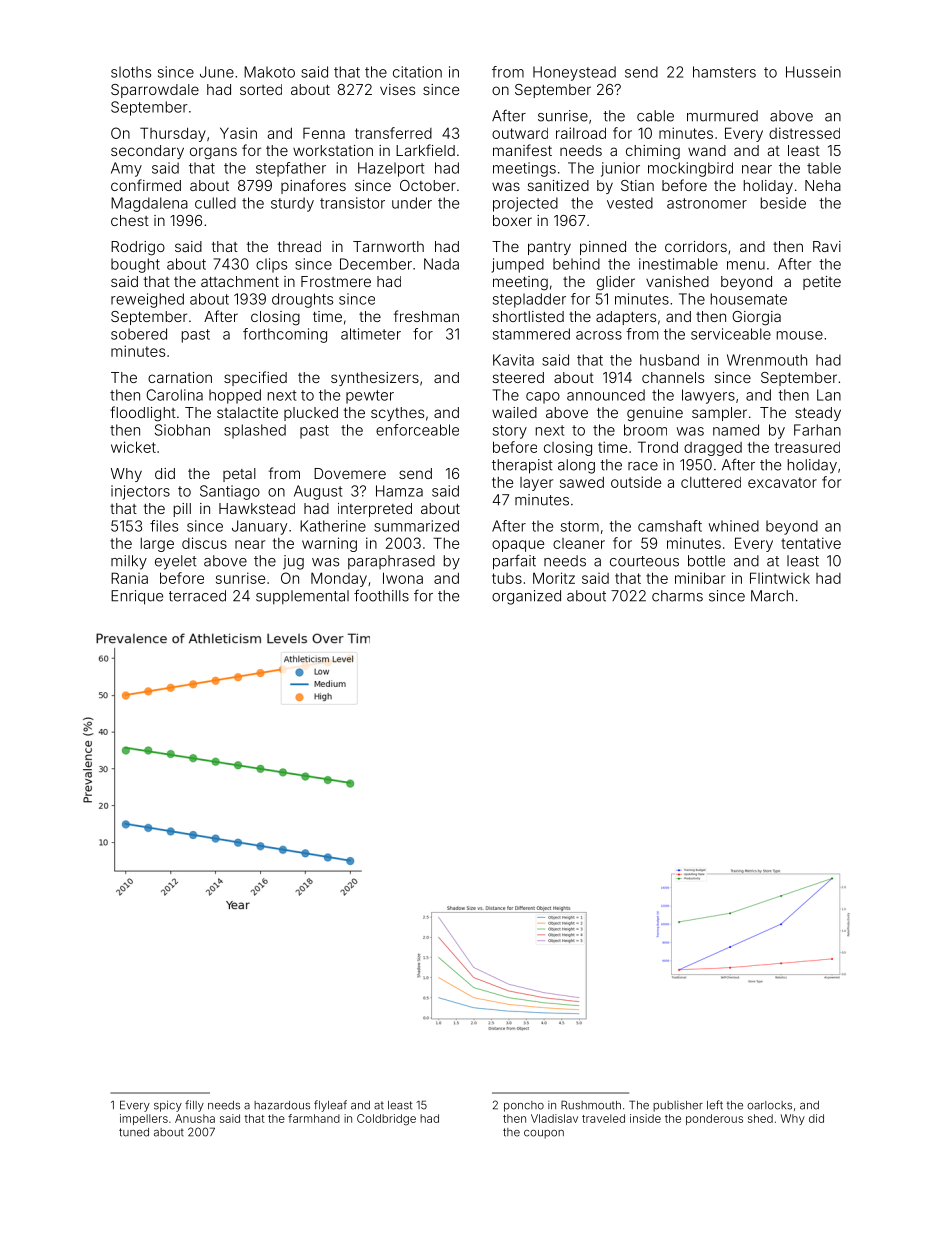  What do you see at coordinates (204, 543) in the screenshot?
I see `discus` at bounding box center [204, 543].
